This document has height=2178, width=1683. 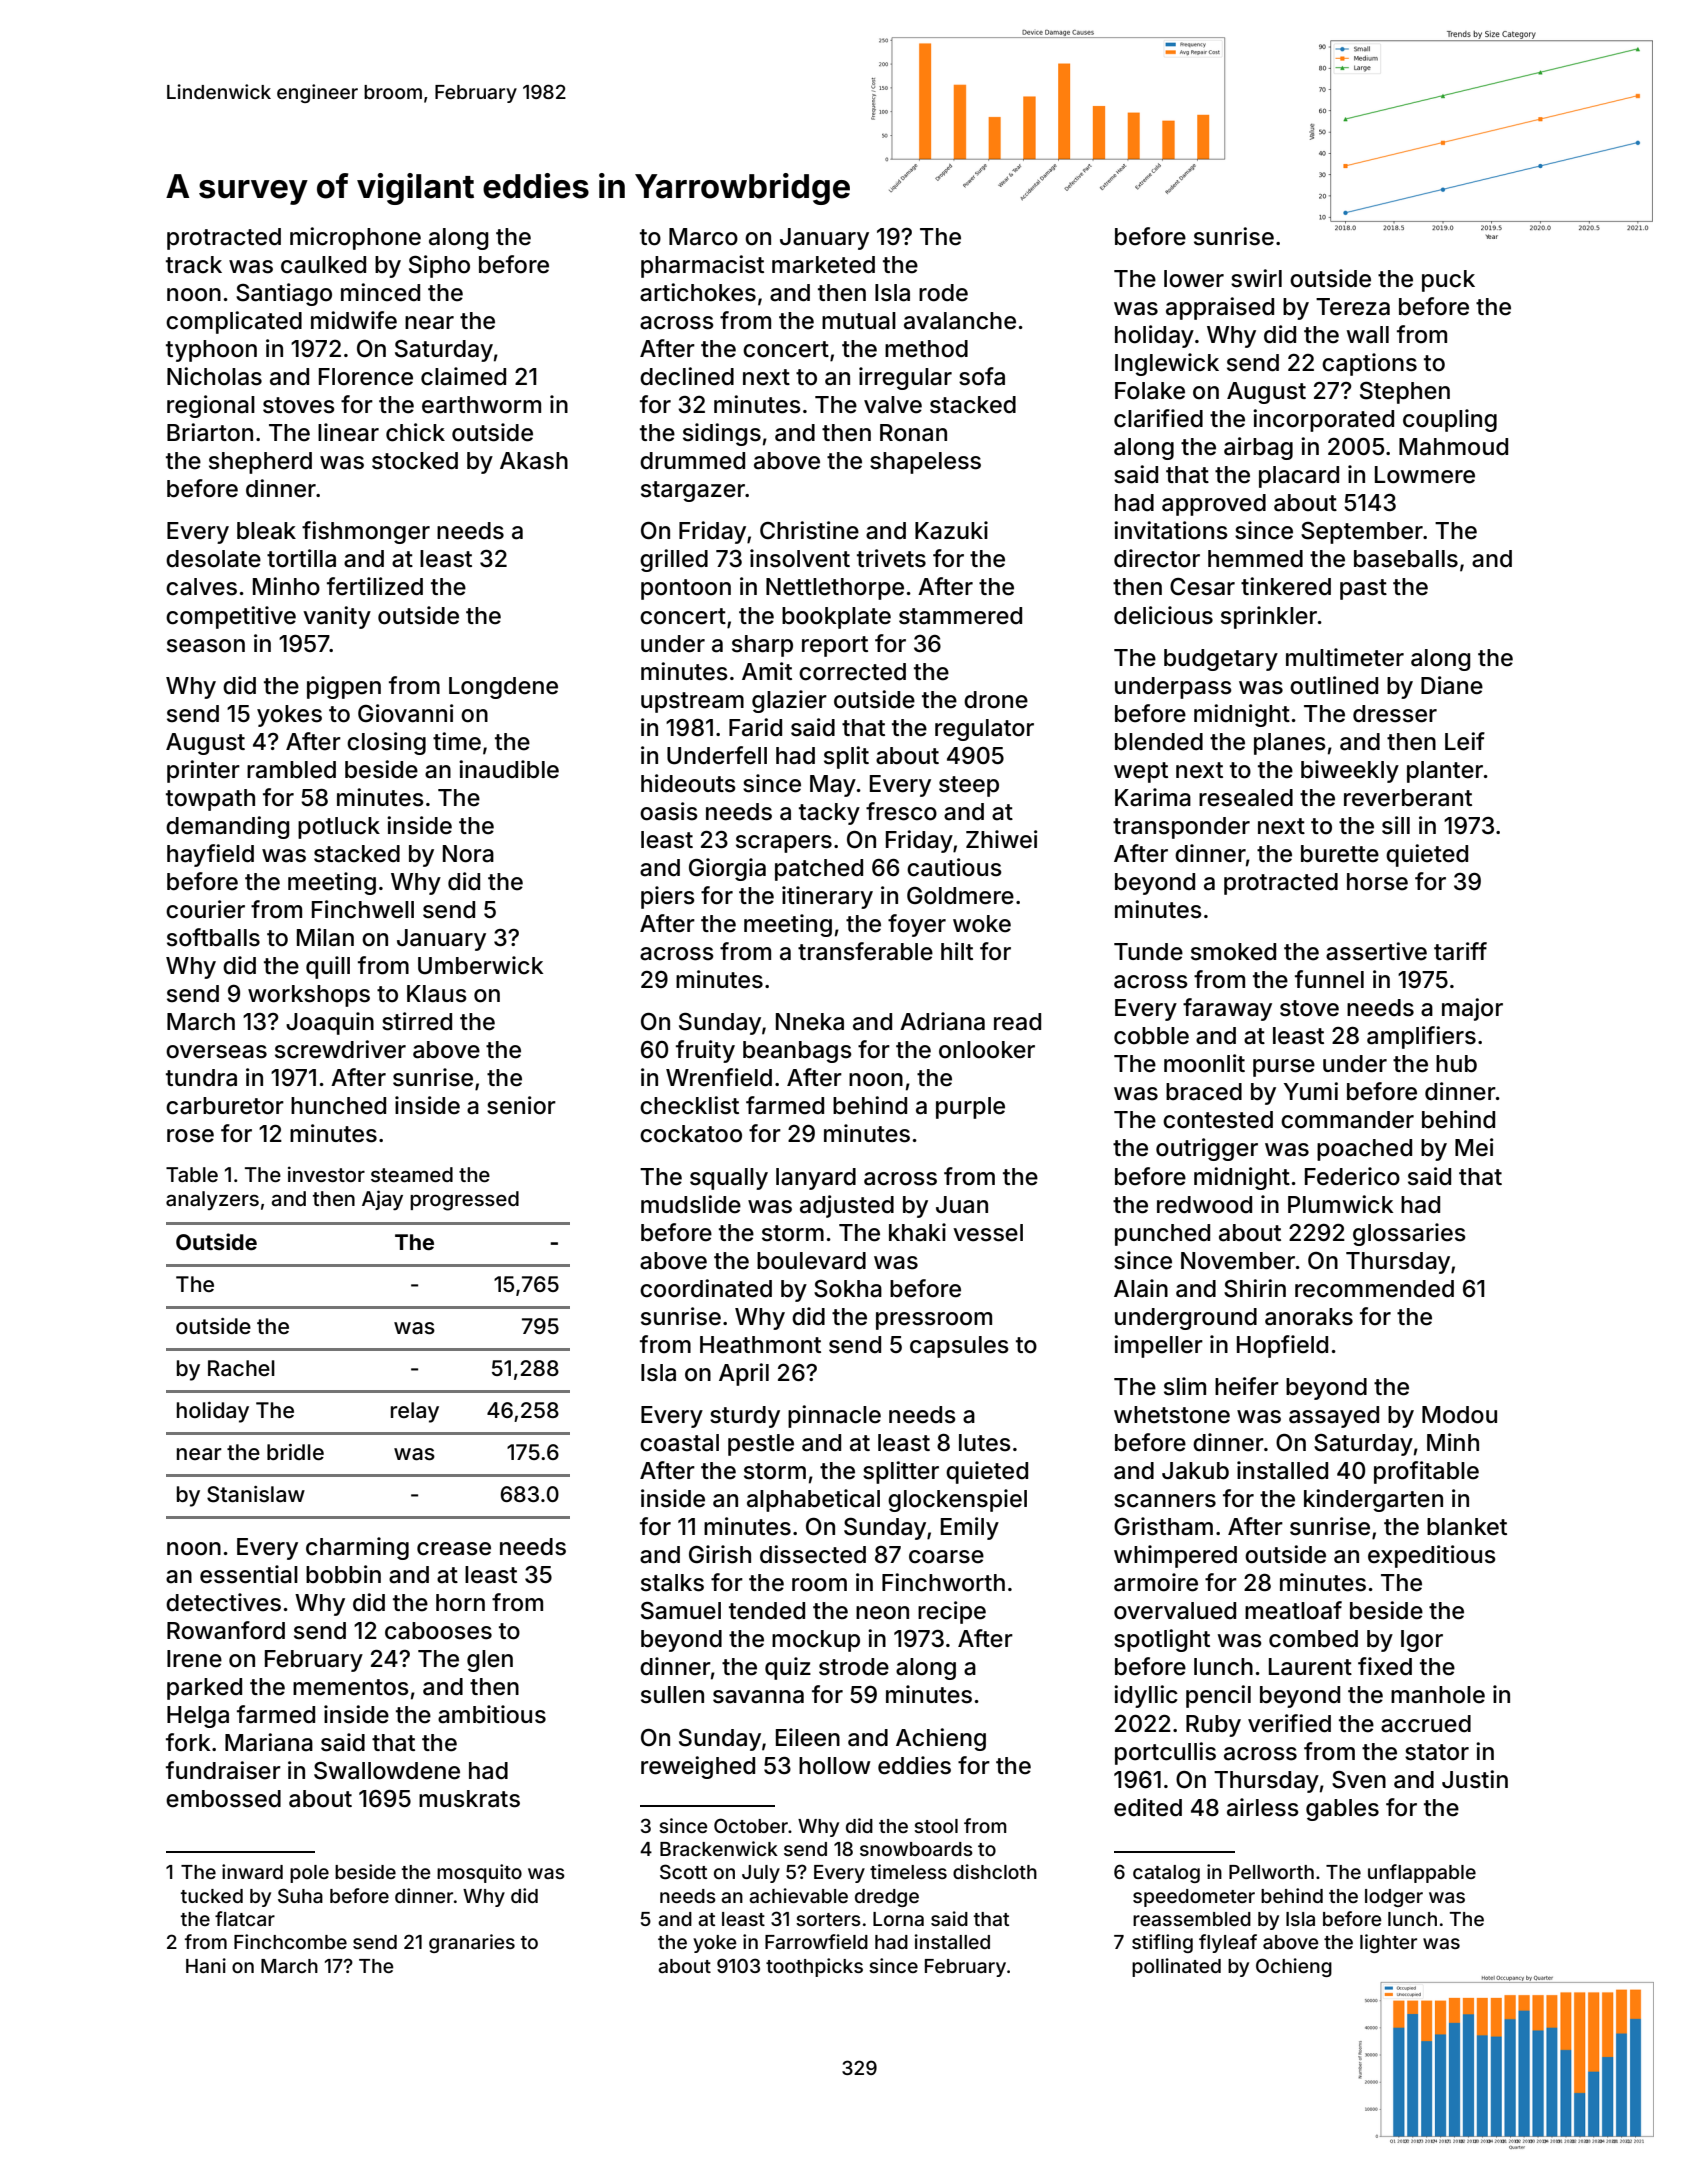 What do you see at coordinates (210, 800) in the document?
I see `towpath` at bounding box center [210, 800].
